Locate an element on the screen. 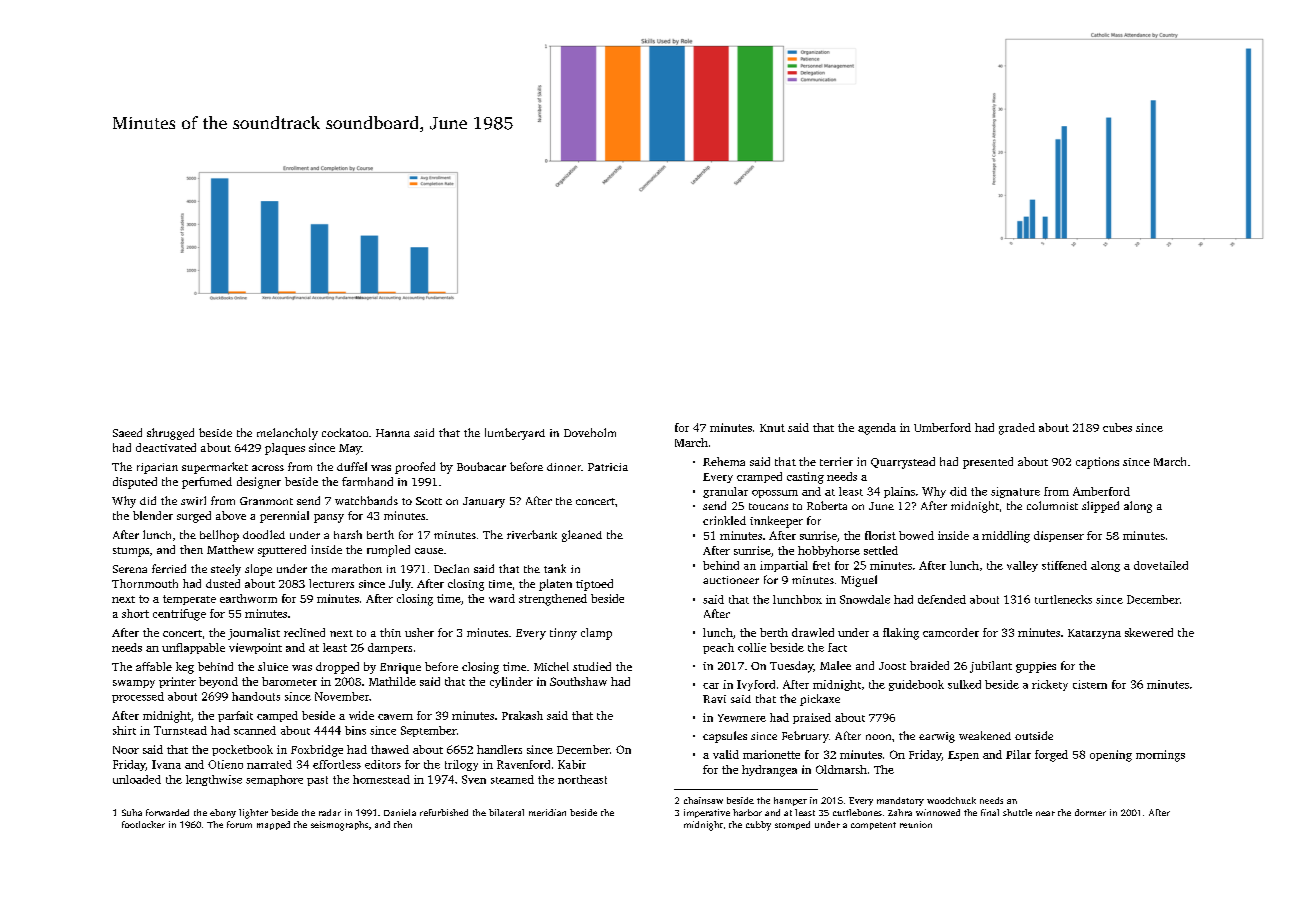 The image size is (1308, 924). gleaned is located at coordinates (582, 536).
